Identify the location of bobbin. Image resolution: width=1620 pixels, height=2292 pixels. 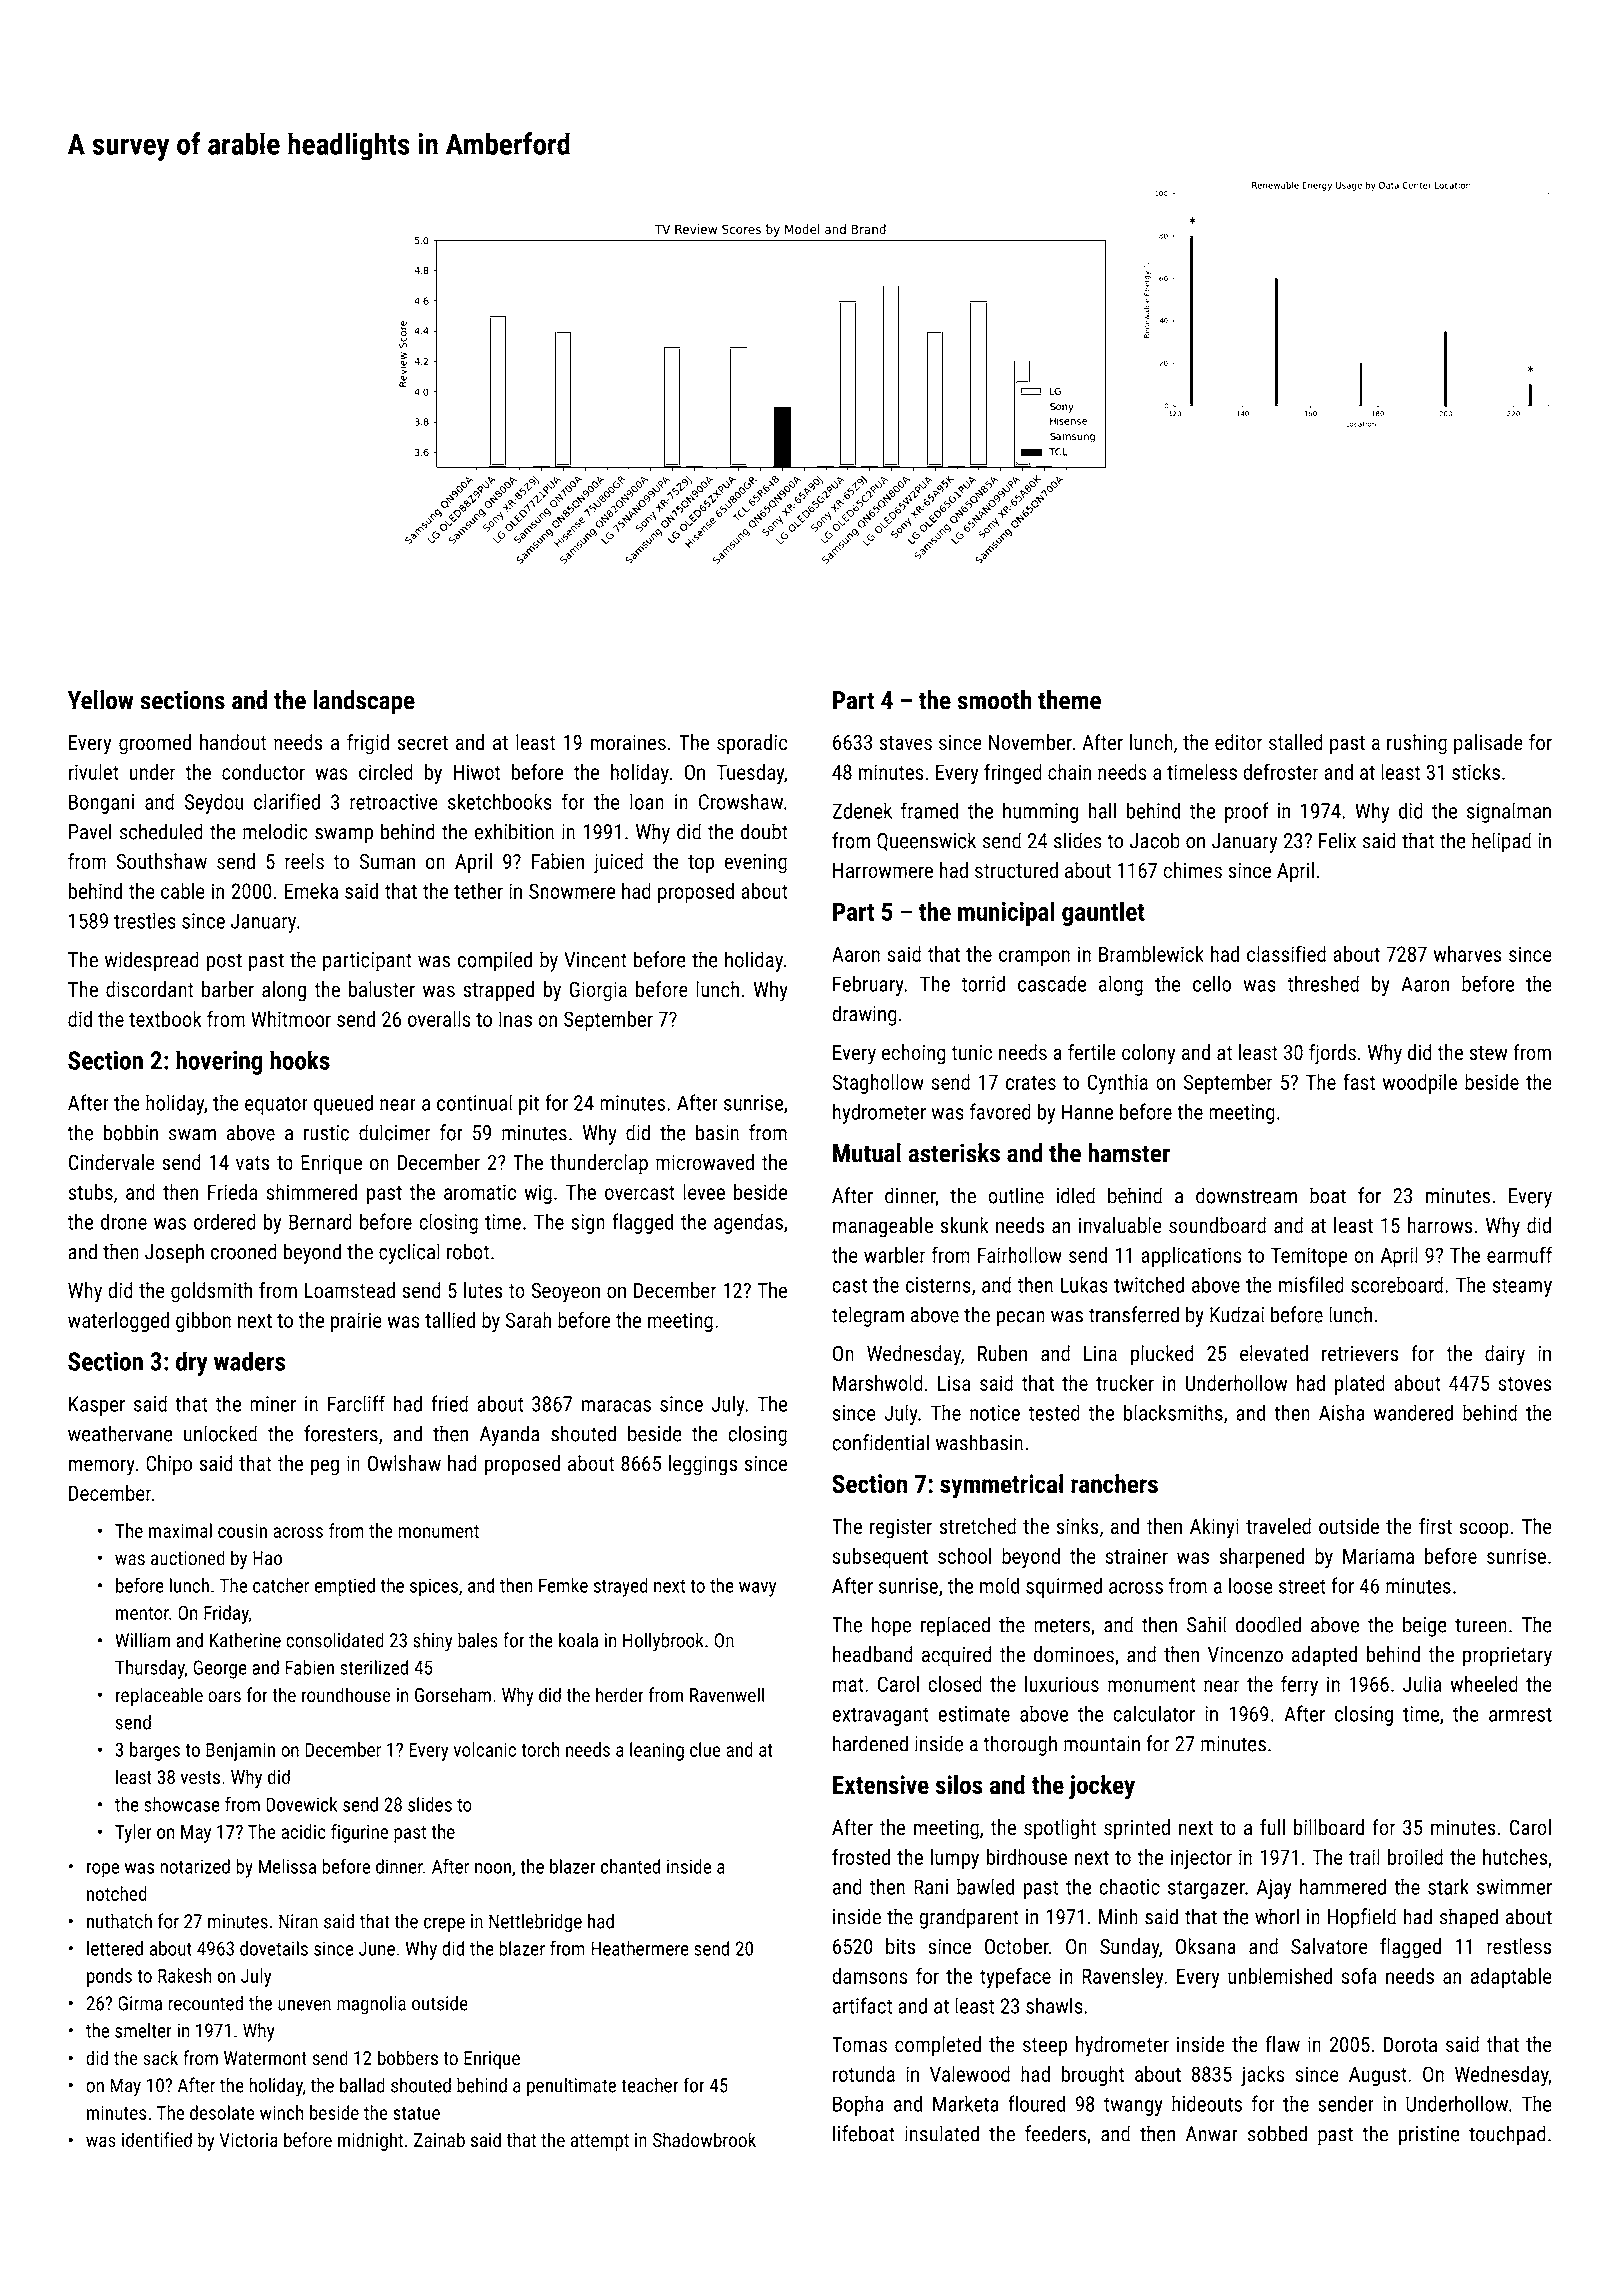
(130, 1132).
